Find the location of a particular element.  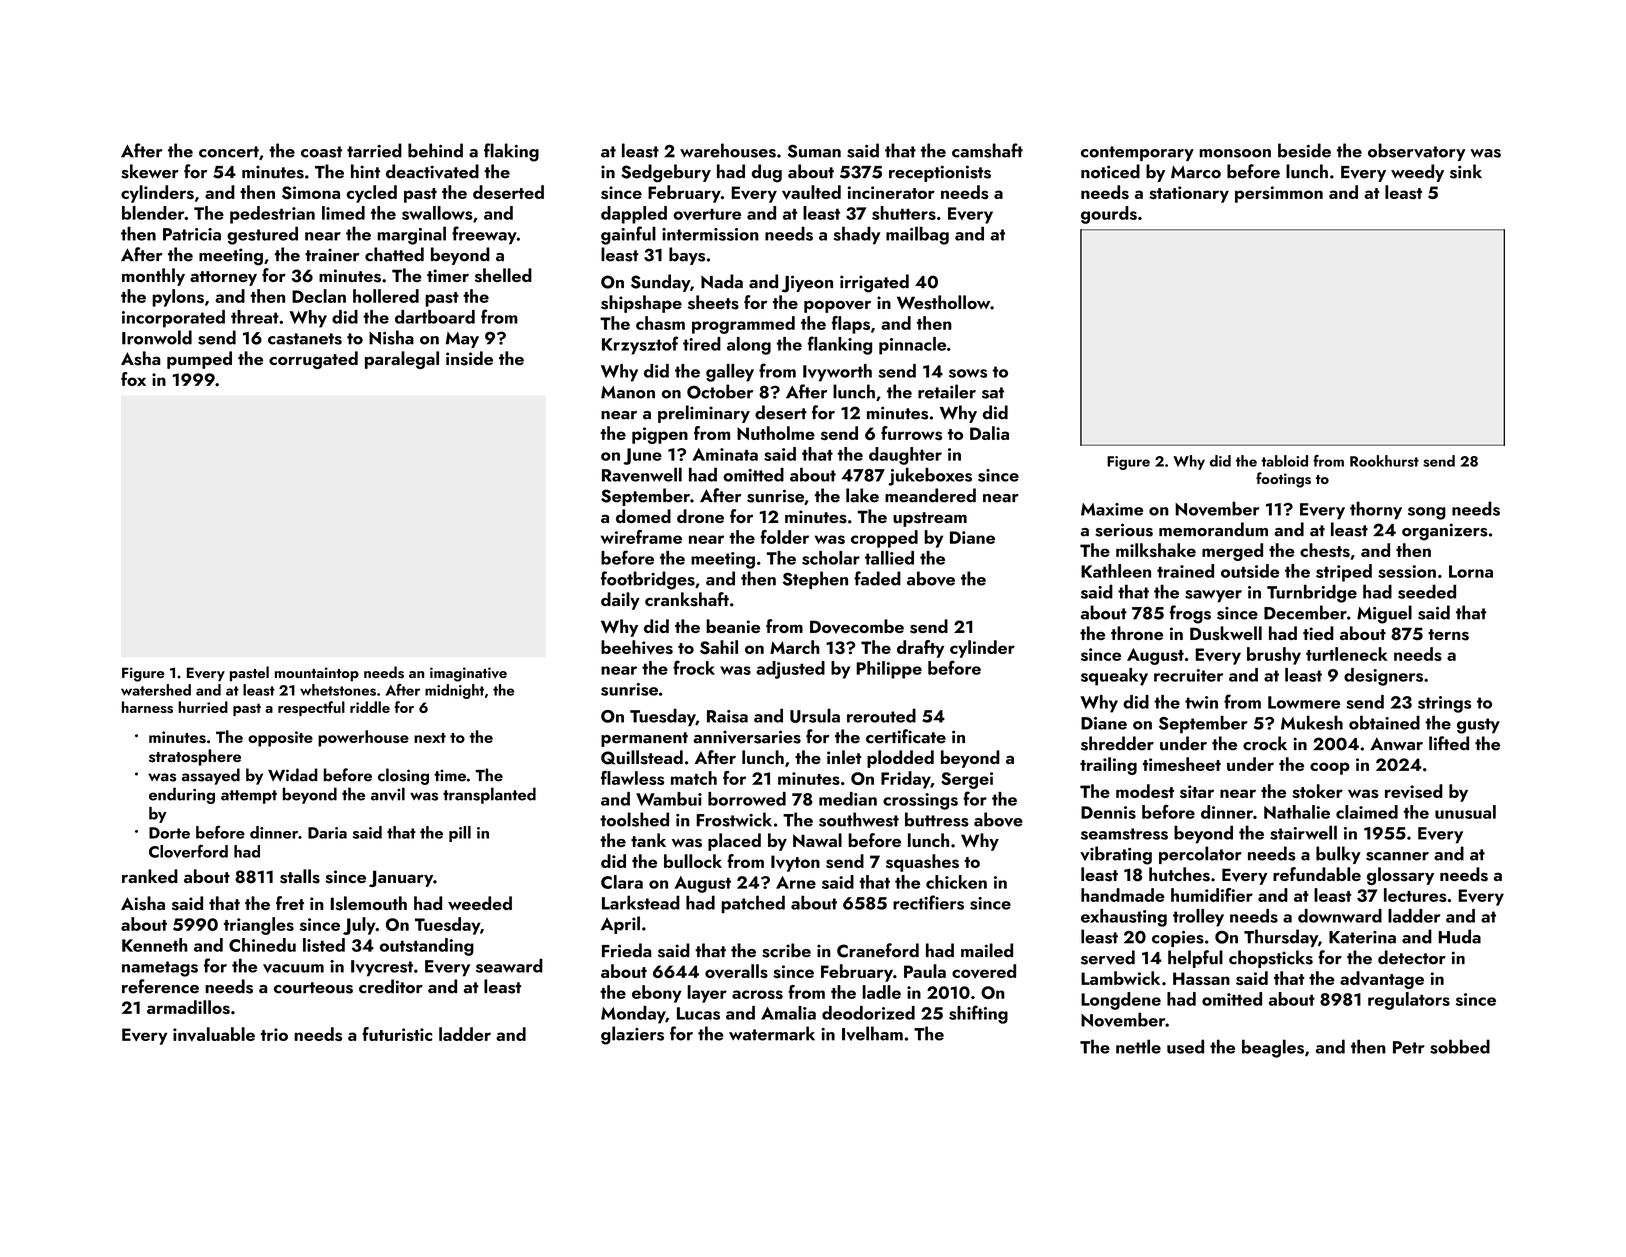

pinnacle is located at coordinates (912, 346).
